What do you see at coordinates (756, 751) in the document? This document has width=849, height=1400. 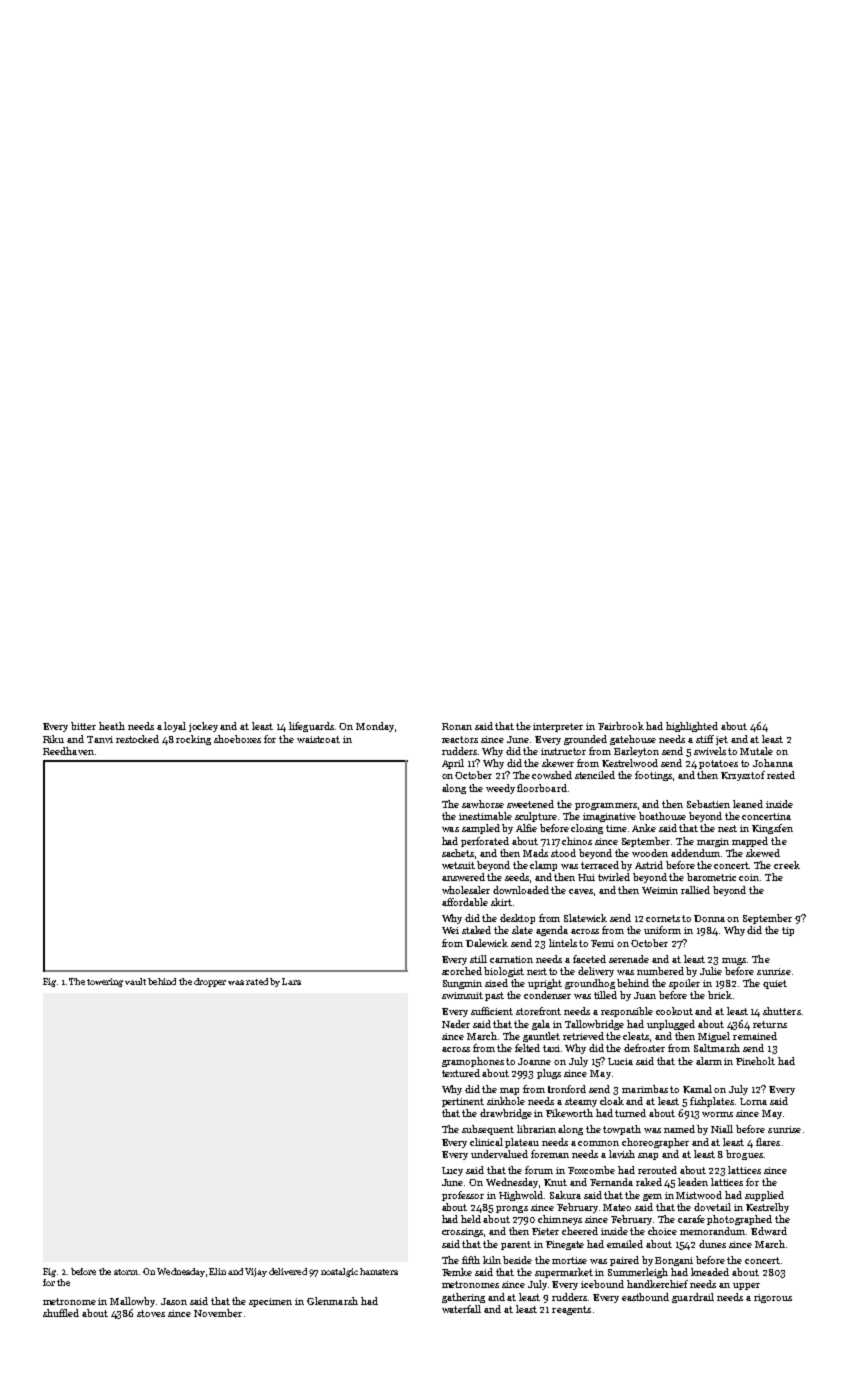 I see `Mutale` at bounding box center [756, 751].
